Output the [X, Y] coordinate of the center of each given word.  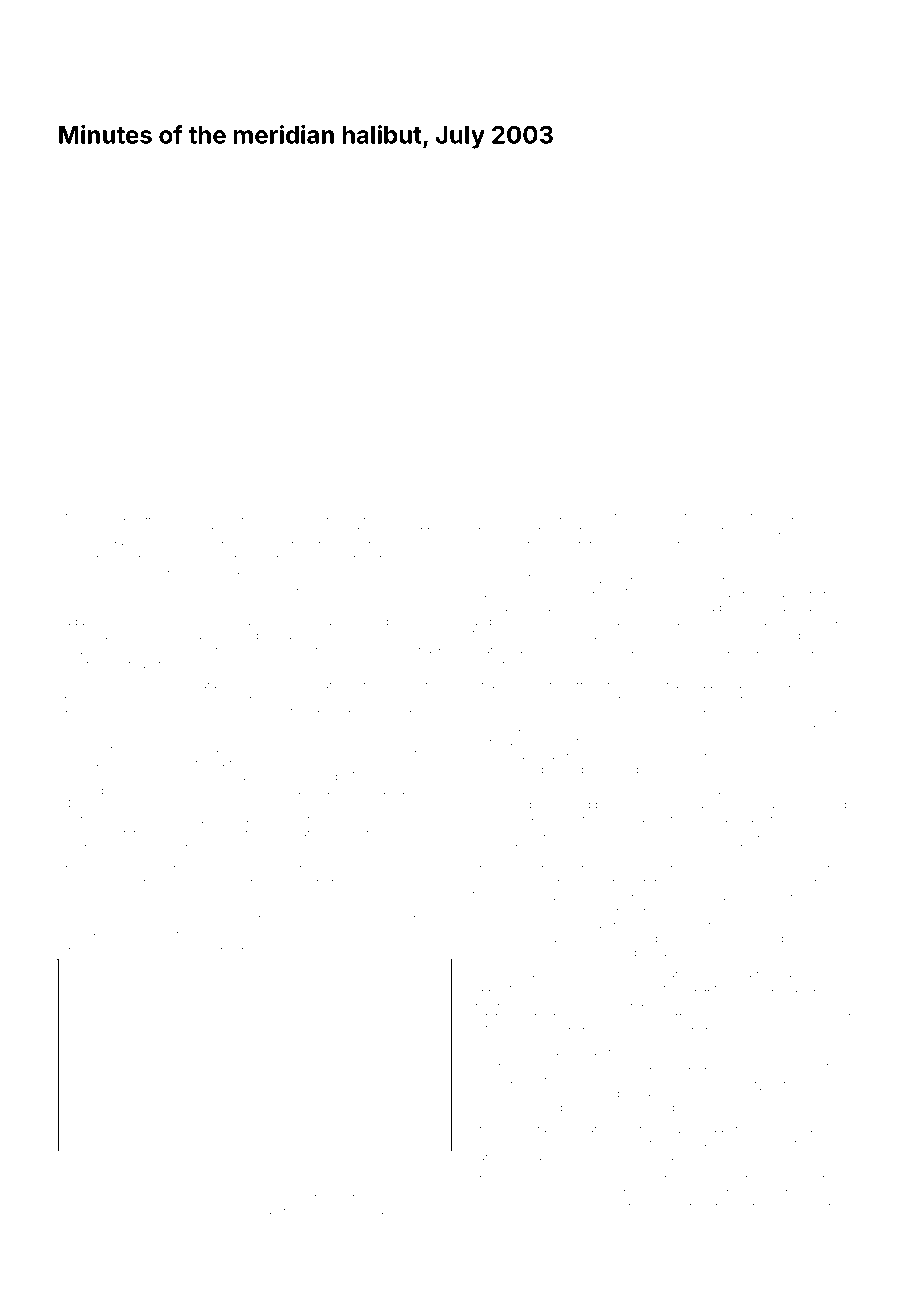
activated [570, 1178]
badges [77, 623]
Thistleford [652, 790]
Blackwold [371, 635]
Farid [299, 868]
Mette [706, 593]
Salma [116, 1162]
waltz [586, 742]
